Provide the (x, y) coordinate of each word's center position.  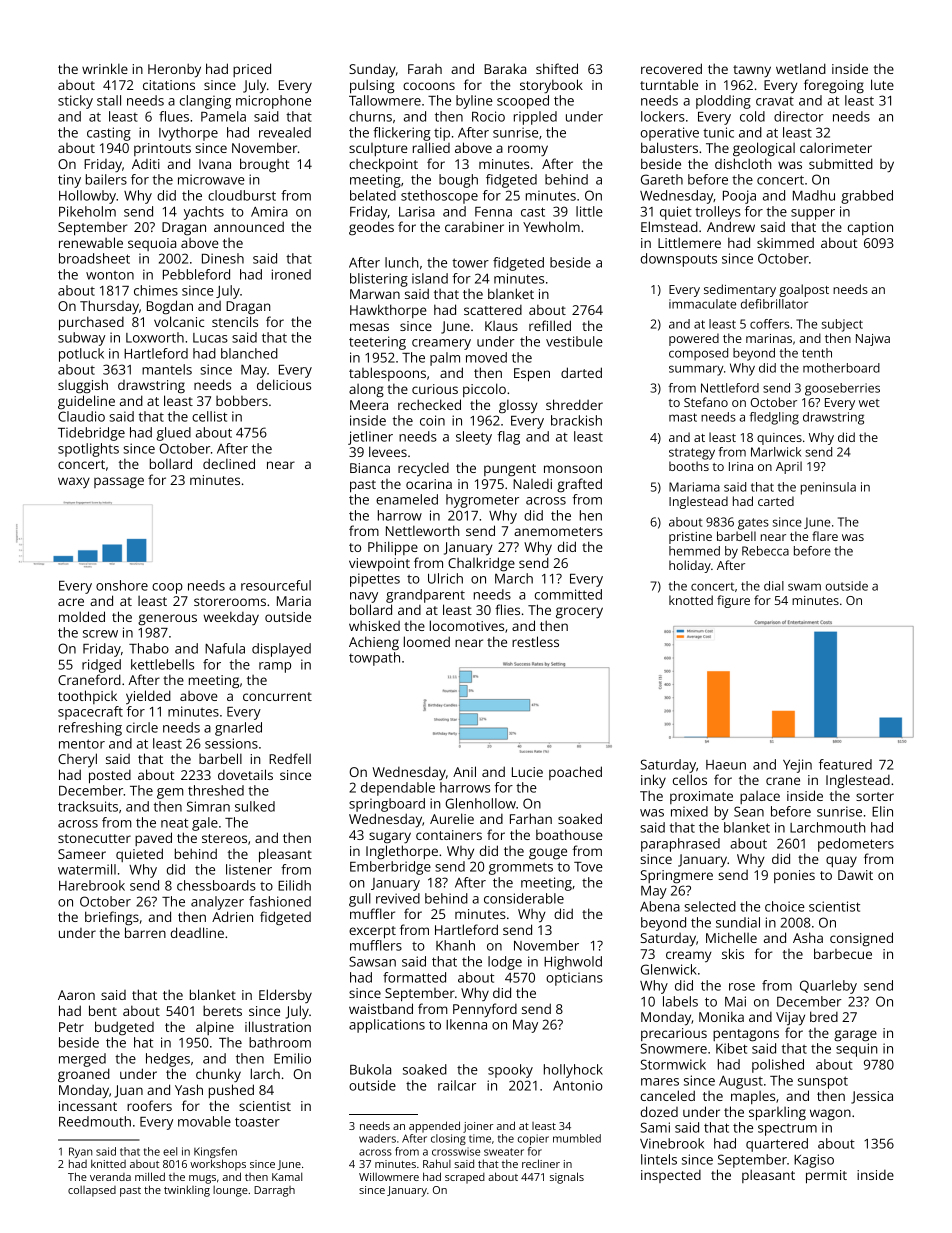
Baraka (505, 68)
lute (882, 84)
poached (575, 773)
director (799, 116)
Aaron (76, 995)
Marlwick (776, 452)
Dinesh (223, 258)
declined (229, 463)
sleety (474, 438)
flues (174, 116)
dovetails (245, 774)
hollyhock (573, 1071)
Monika (721, 1016)
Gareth (662, 179)
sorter (875, 796)
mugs (202, 1179)
